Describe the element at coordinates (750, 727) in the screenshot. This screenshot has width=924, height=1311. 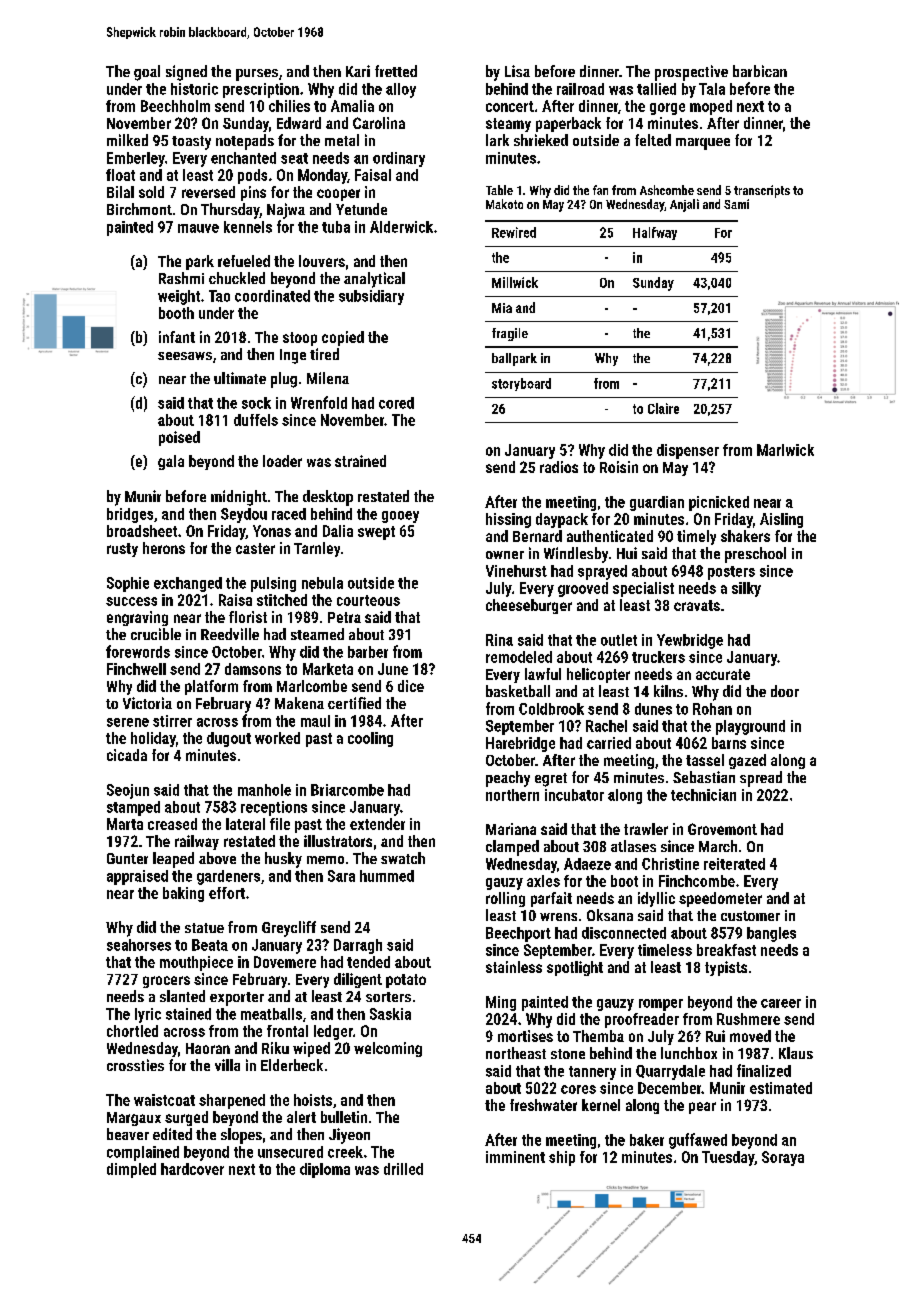
I see `playground` at that location.
